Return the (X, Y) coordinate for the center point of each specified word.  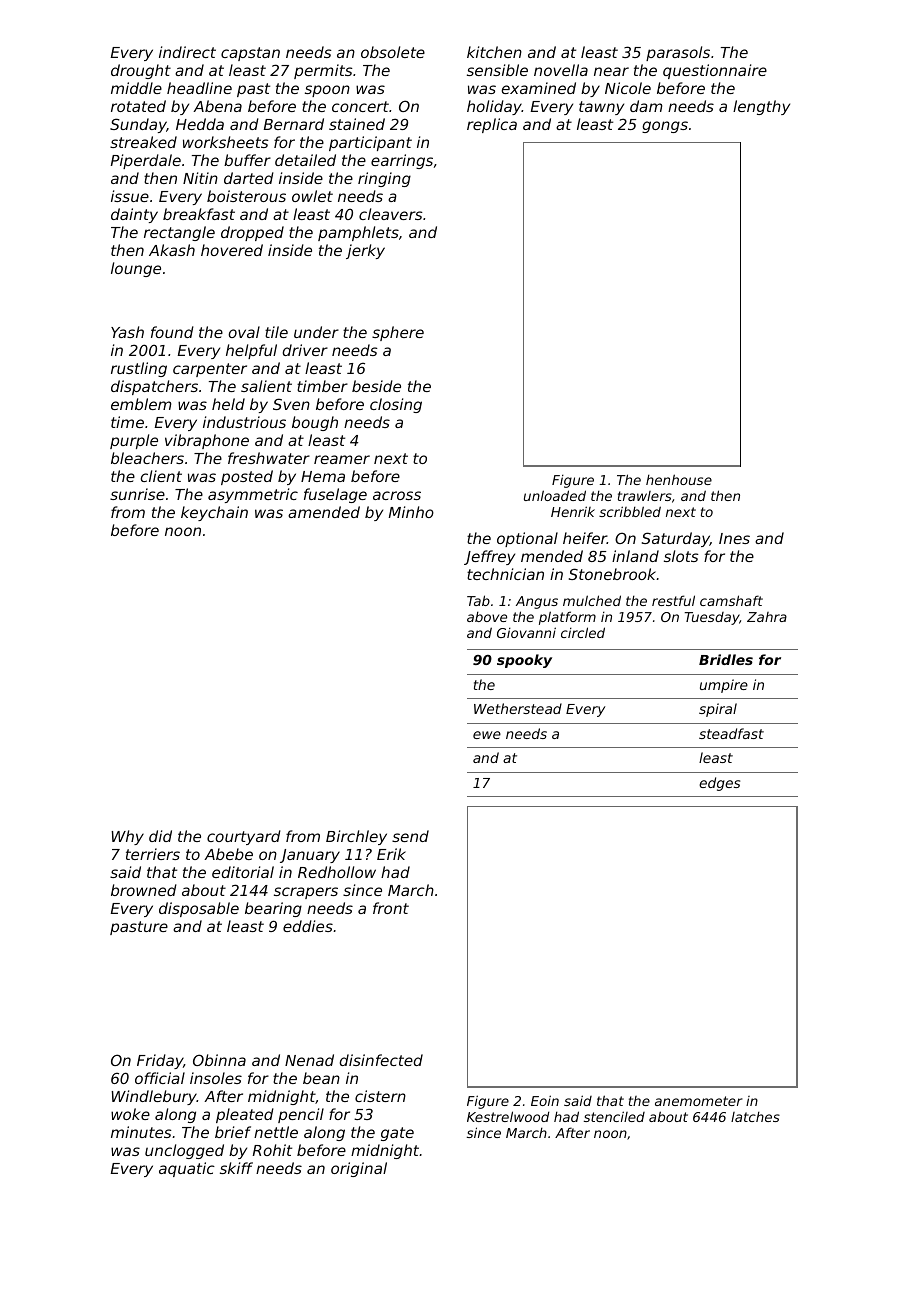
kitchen (494, 52)
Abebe (228, 854)
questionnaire (715, 71)
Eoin (545, 1100)
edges (719, 784)
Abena (217, 106)
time (127, 422)
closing (396, 405)
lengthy (761, 107)
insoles (216, 1078)
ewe (487, 735)
